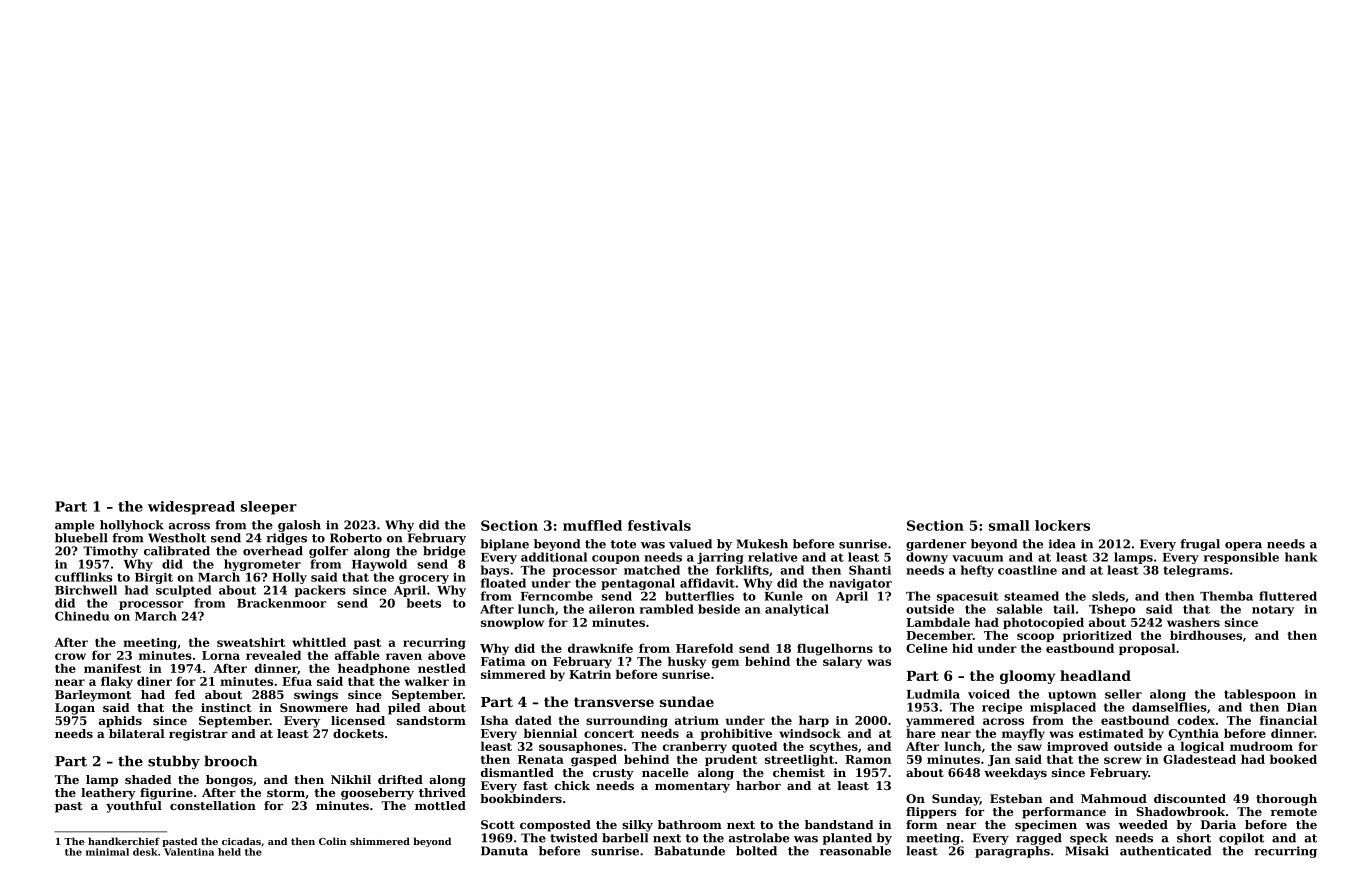 The height and width of the screenshot is (887, 1372). I want to click on widespread, so click(191, 508).
